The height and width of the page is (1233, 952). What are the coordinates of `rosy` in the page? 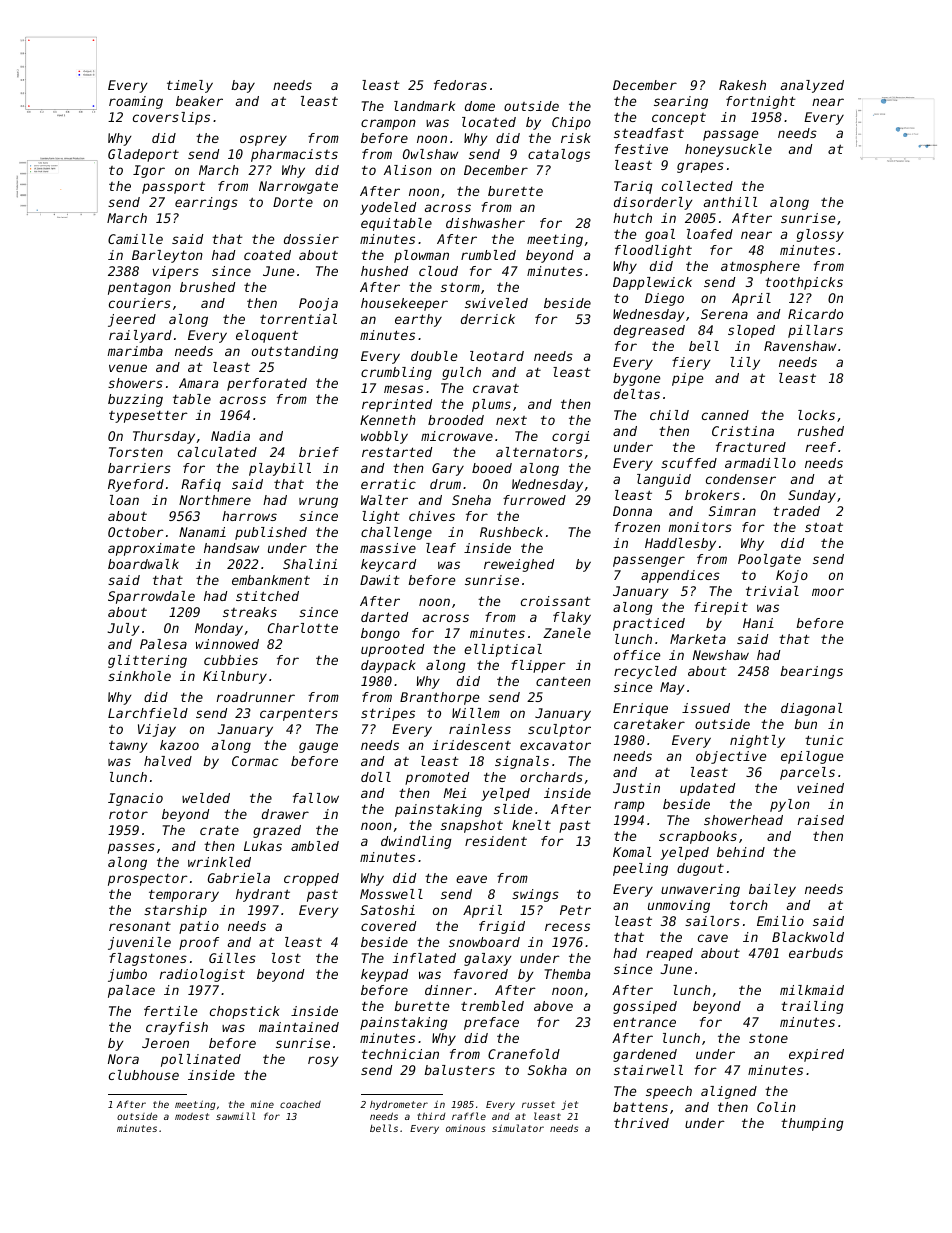 It's located at (323, 1061).
